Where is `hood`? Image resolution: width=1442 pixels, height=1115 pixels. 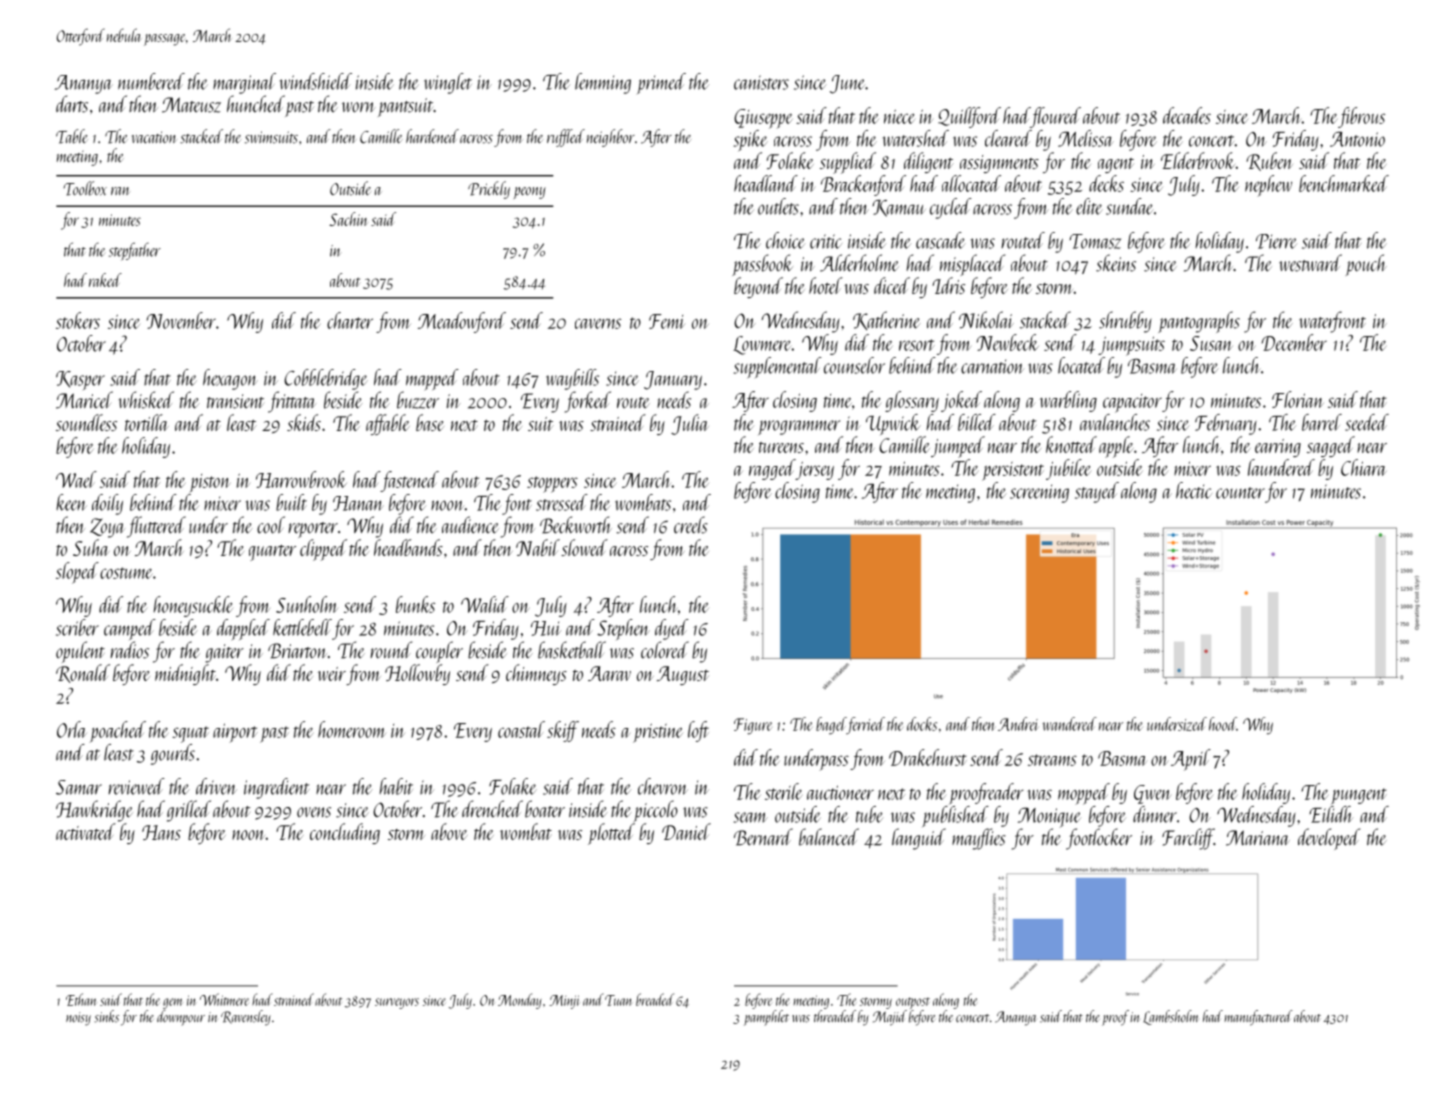 hood is located at coordinates (1223, 724).
